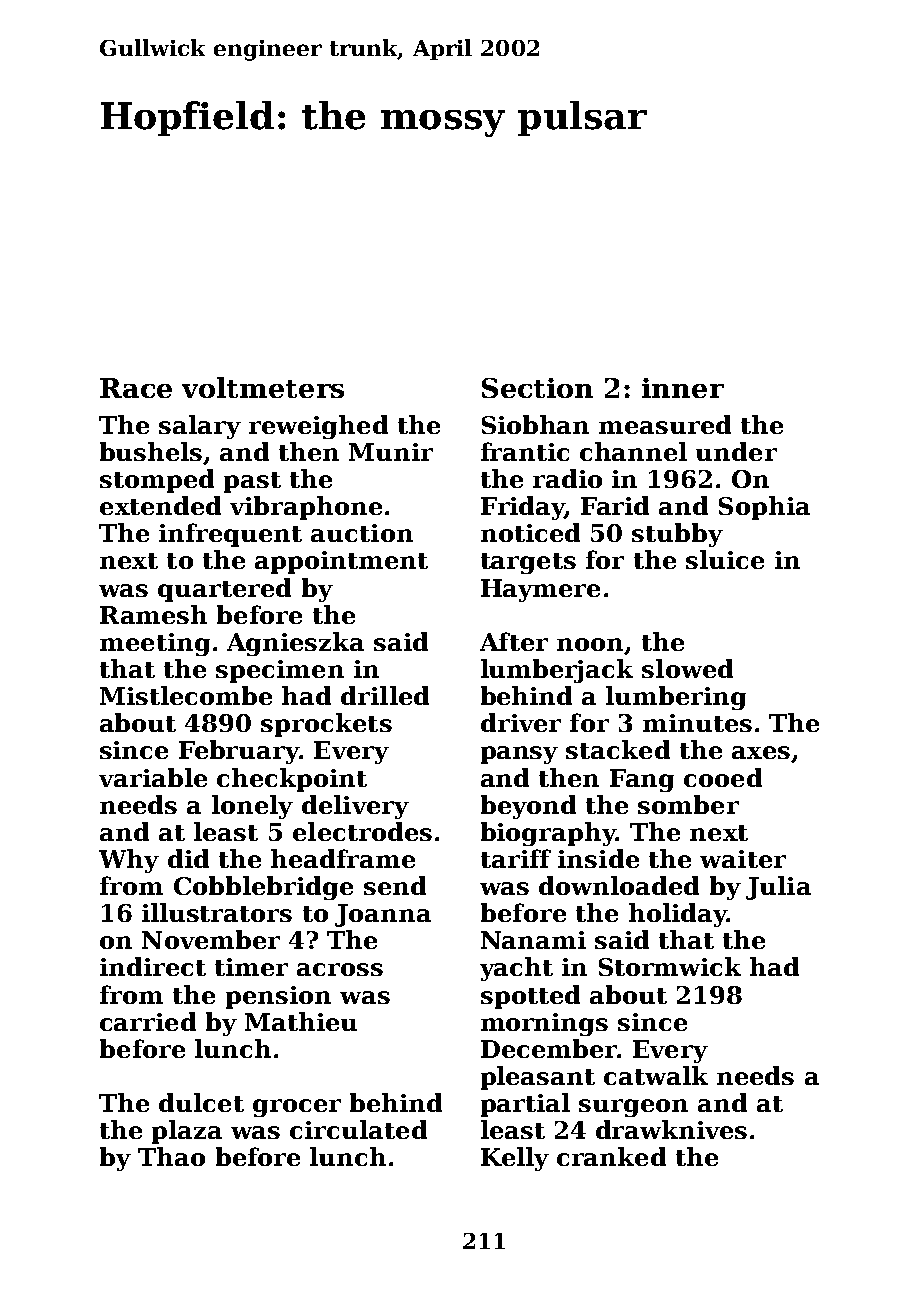 The height and width of the image is (1311, 924). Describe the element at coordinates (537, 388) in the image. I see `Section` at that location.
